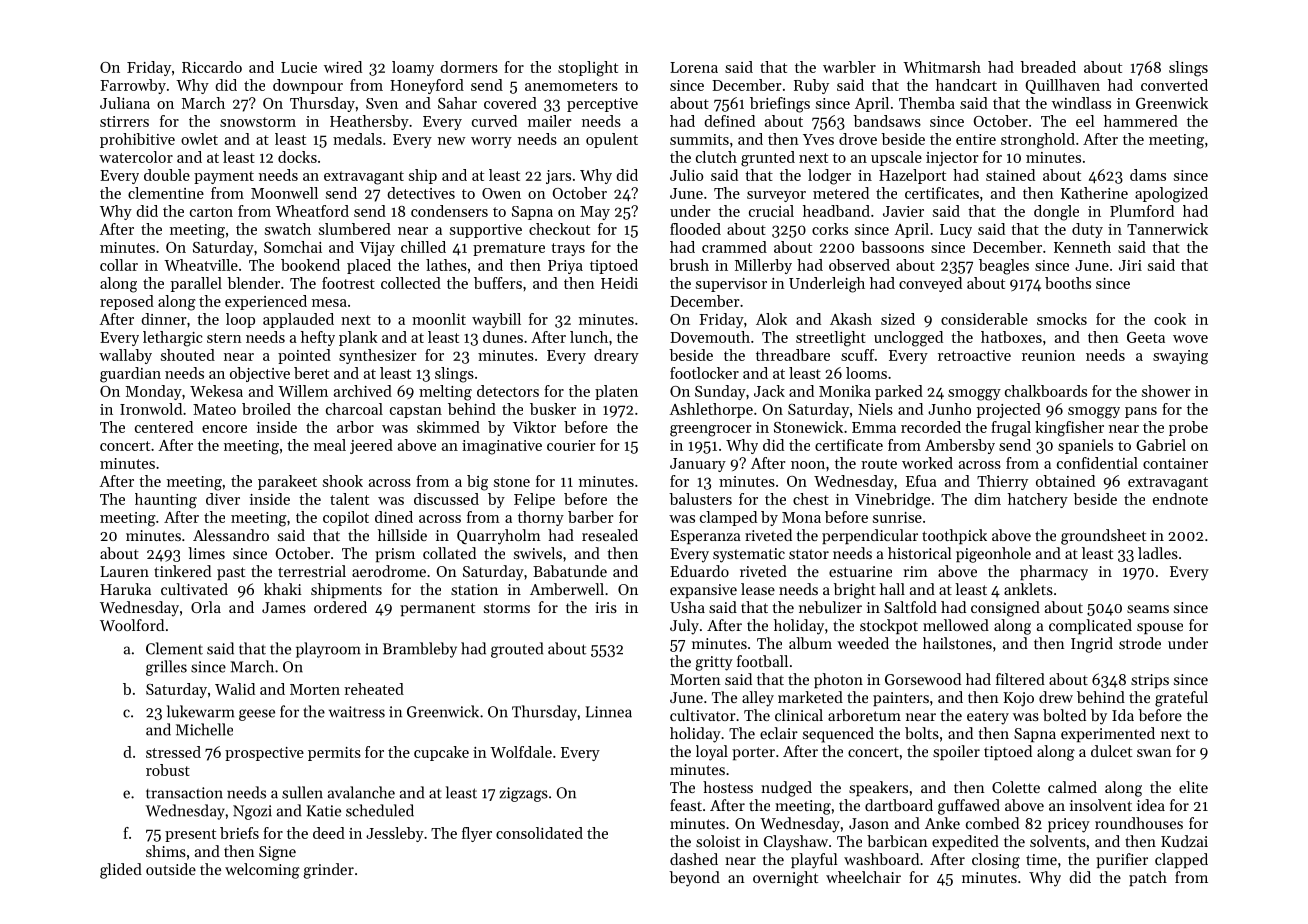  Describe the element at coordinates (860, 571) in the screenshot. I see `estuarine` at that location.
